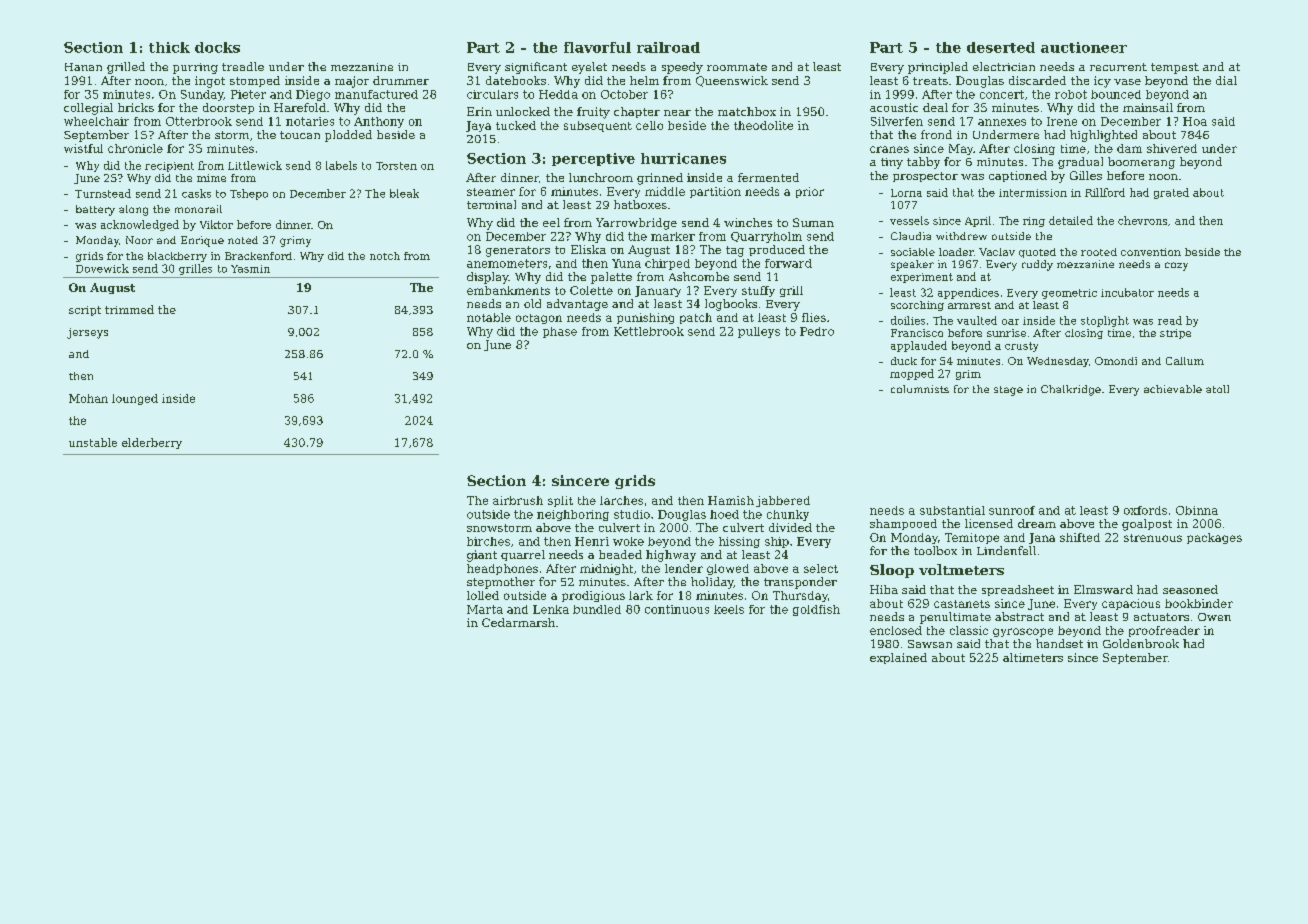 The height and width of the screenshot is (924, 1308). Describe the element at coordinates (1008, 391) in the screenshot. I see `stage` at that location.
